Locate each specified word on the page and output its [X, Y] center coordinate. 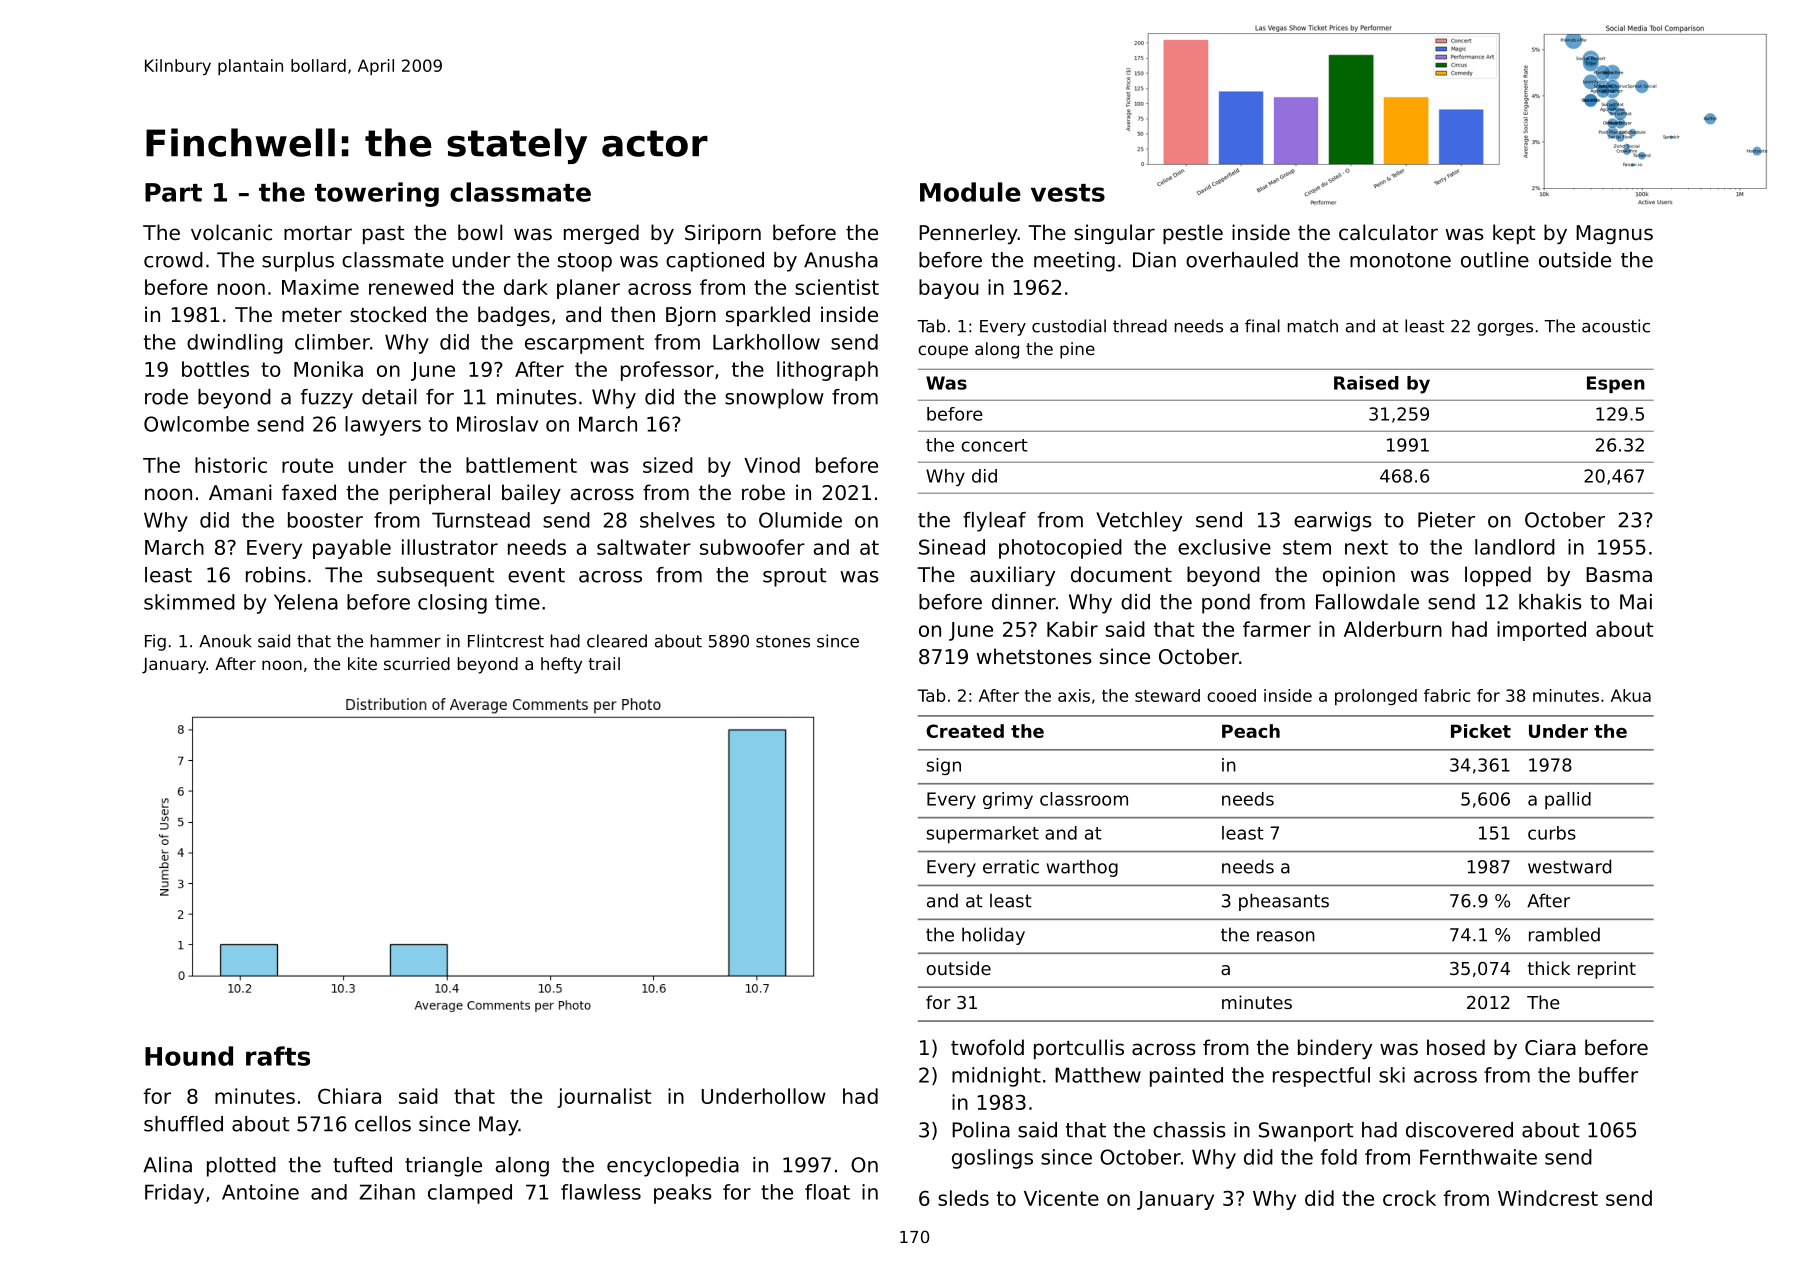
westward [1569, 866]
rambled [1564, 934]
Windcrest [1548, 1198]
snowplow [774, 399]
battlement [521, 465]
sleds [963, 1198]
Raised [1366, 383]
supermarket [982, 834]
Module [970, 192]
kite [362, 663]
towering [377, 194]
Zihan [387, 1192]
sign [943, 766]
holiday [993, 936]
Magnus [1614, 234]
